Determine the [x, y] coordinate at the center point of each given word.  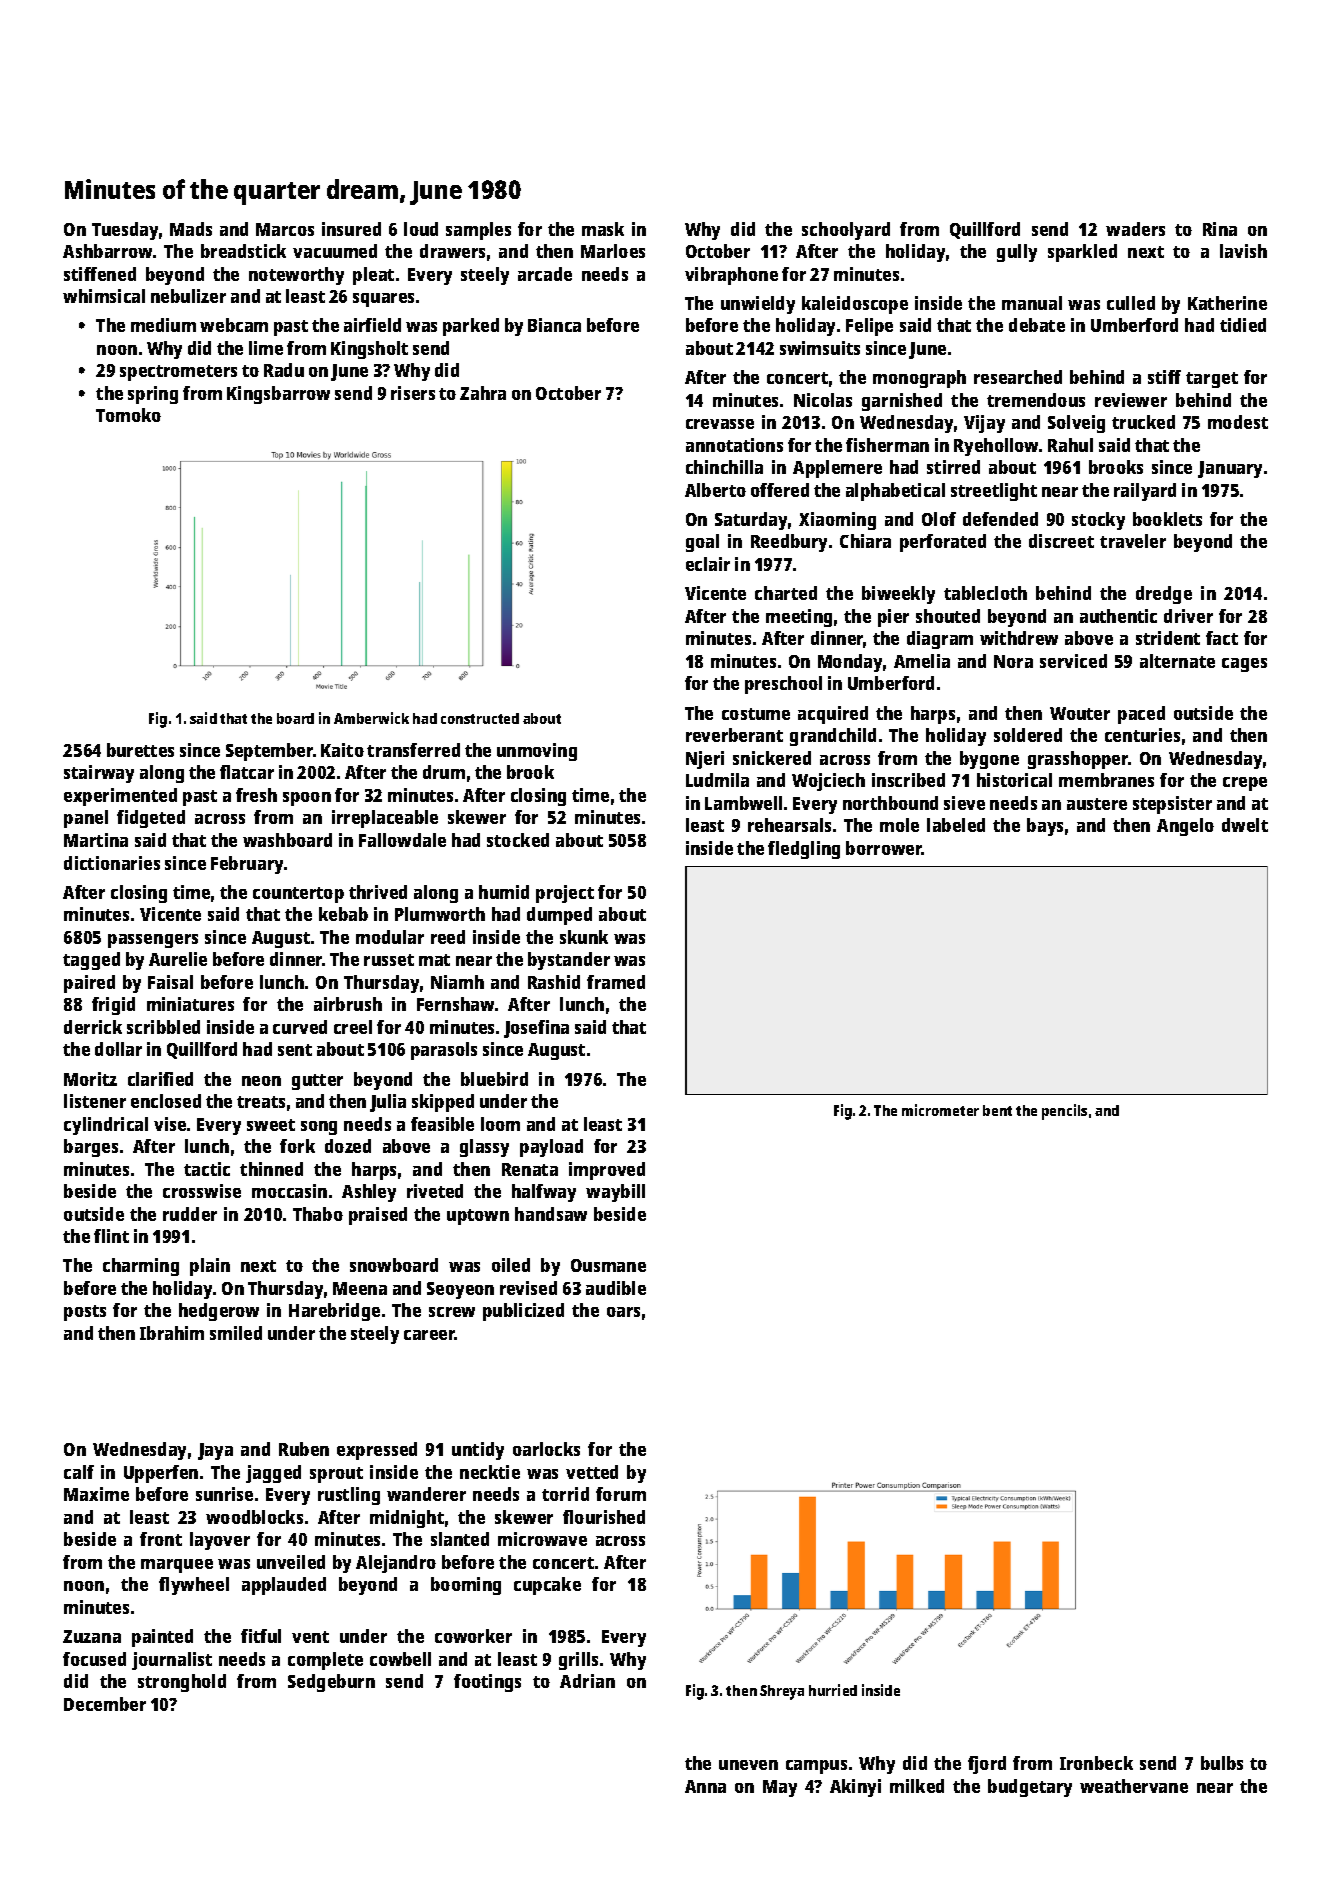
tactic [207, 1169]
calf [79, 1472]
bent [997, 1110]
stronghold [182, 1683]
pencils [1064, 1112]
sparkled [1082, 253]
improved [607, 1171]
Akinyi [855, 1788]
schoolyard [846, 231]
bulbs [1222, 1763]
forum [621, 1494]
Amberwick [371, 718]
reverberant [734, 735]
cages [1244, 665]
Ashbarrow [107, 251]
